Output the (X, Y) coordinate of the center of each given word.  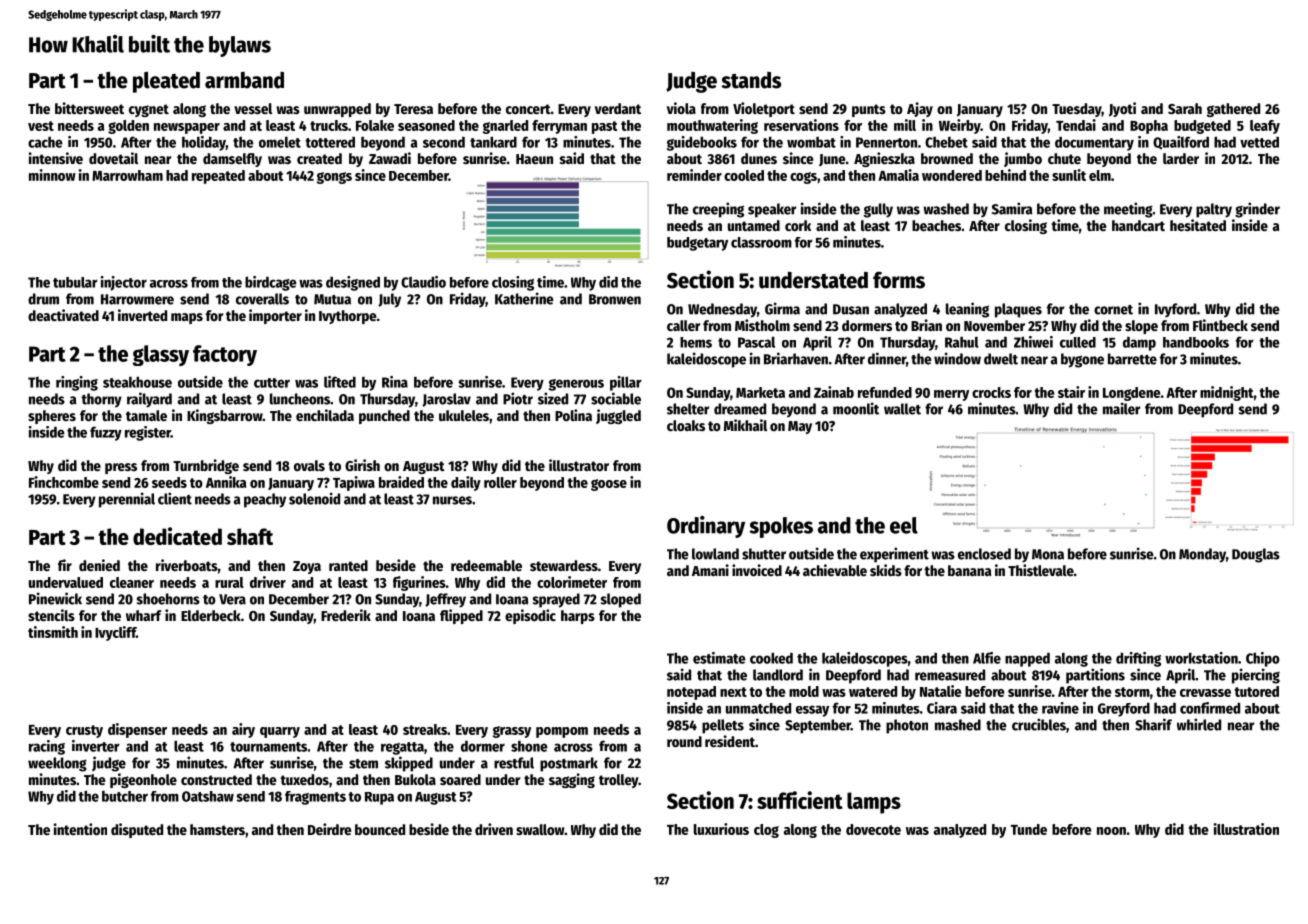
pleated (166, 82)
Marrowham (127, 175)
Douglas (1256, 555)
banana (969, 570)
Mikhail (745, 425)
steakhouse (137, 382)
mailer (1121, 408)
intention (80, 829)
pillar (626, 383)
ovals (309, 465)
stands (751, 80)
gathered (1233, 110)
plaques (1018, 310)
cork (798, 225)
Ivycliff (115, 633)
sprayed (556, 600)
